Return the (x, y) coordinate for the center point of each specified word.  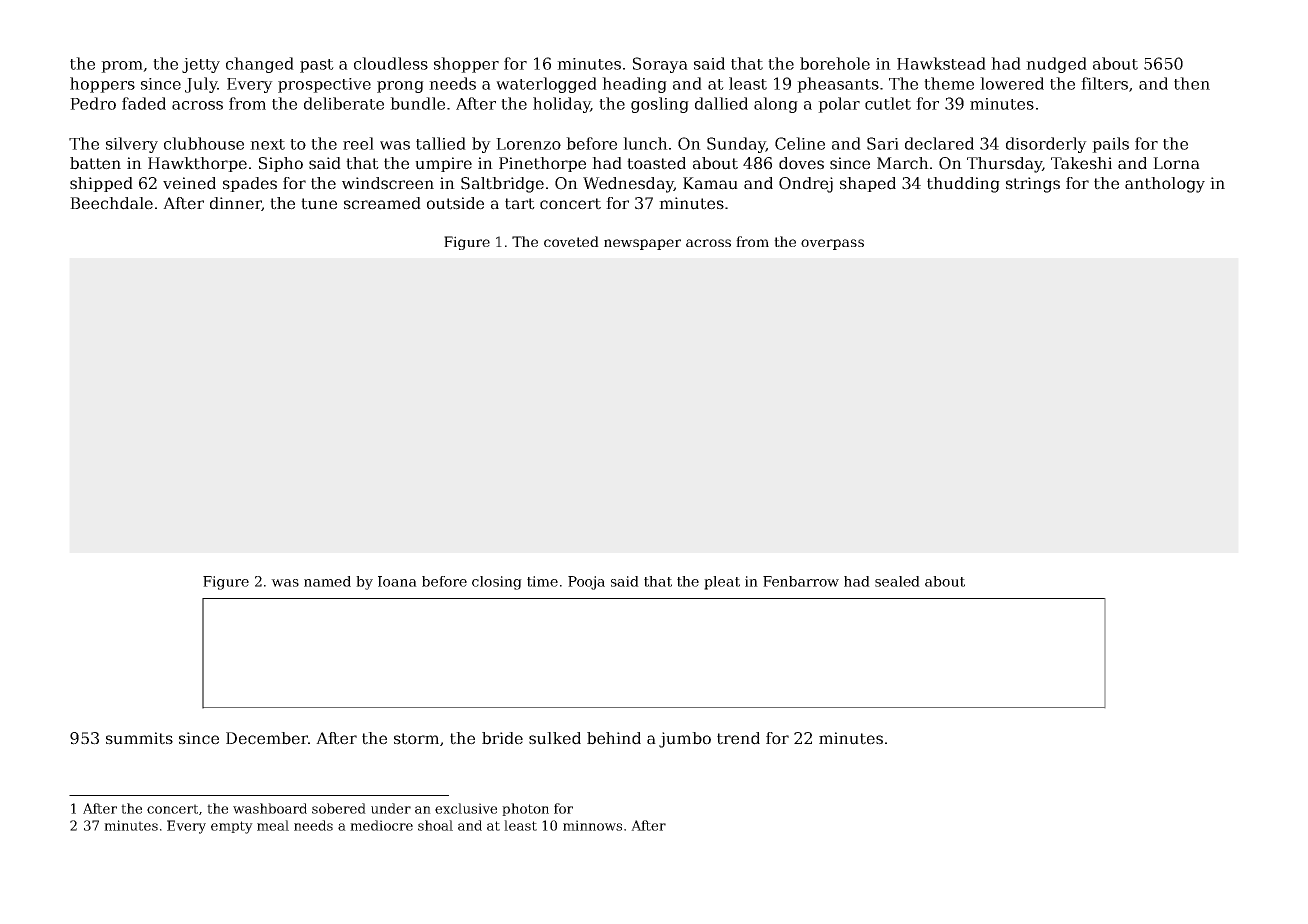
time (542, 581)
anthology (1165, 185)
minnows (592, 825)
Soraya (660, 65)
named (327, 581)
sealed (897, 581)
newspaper (642, 244)
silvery (132, 145)
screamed (382, 203)
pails (1110, 145)
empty (232, 827)
